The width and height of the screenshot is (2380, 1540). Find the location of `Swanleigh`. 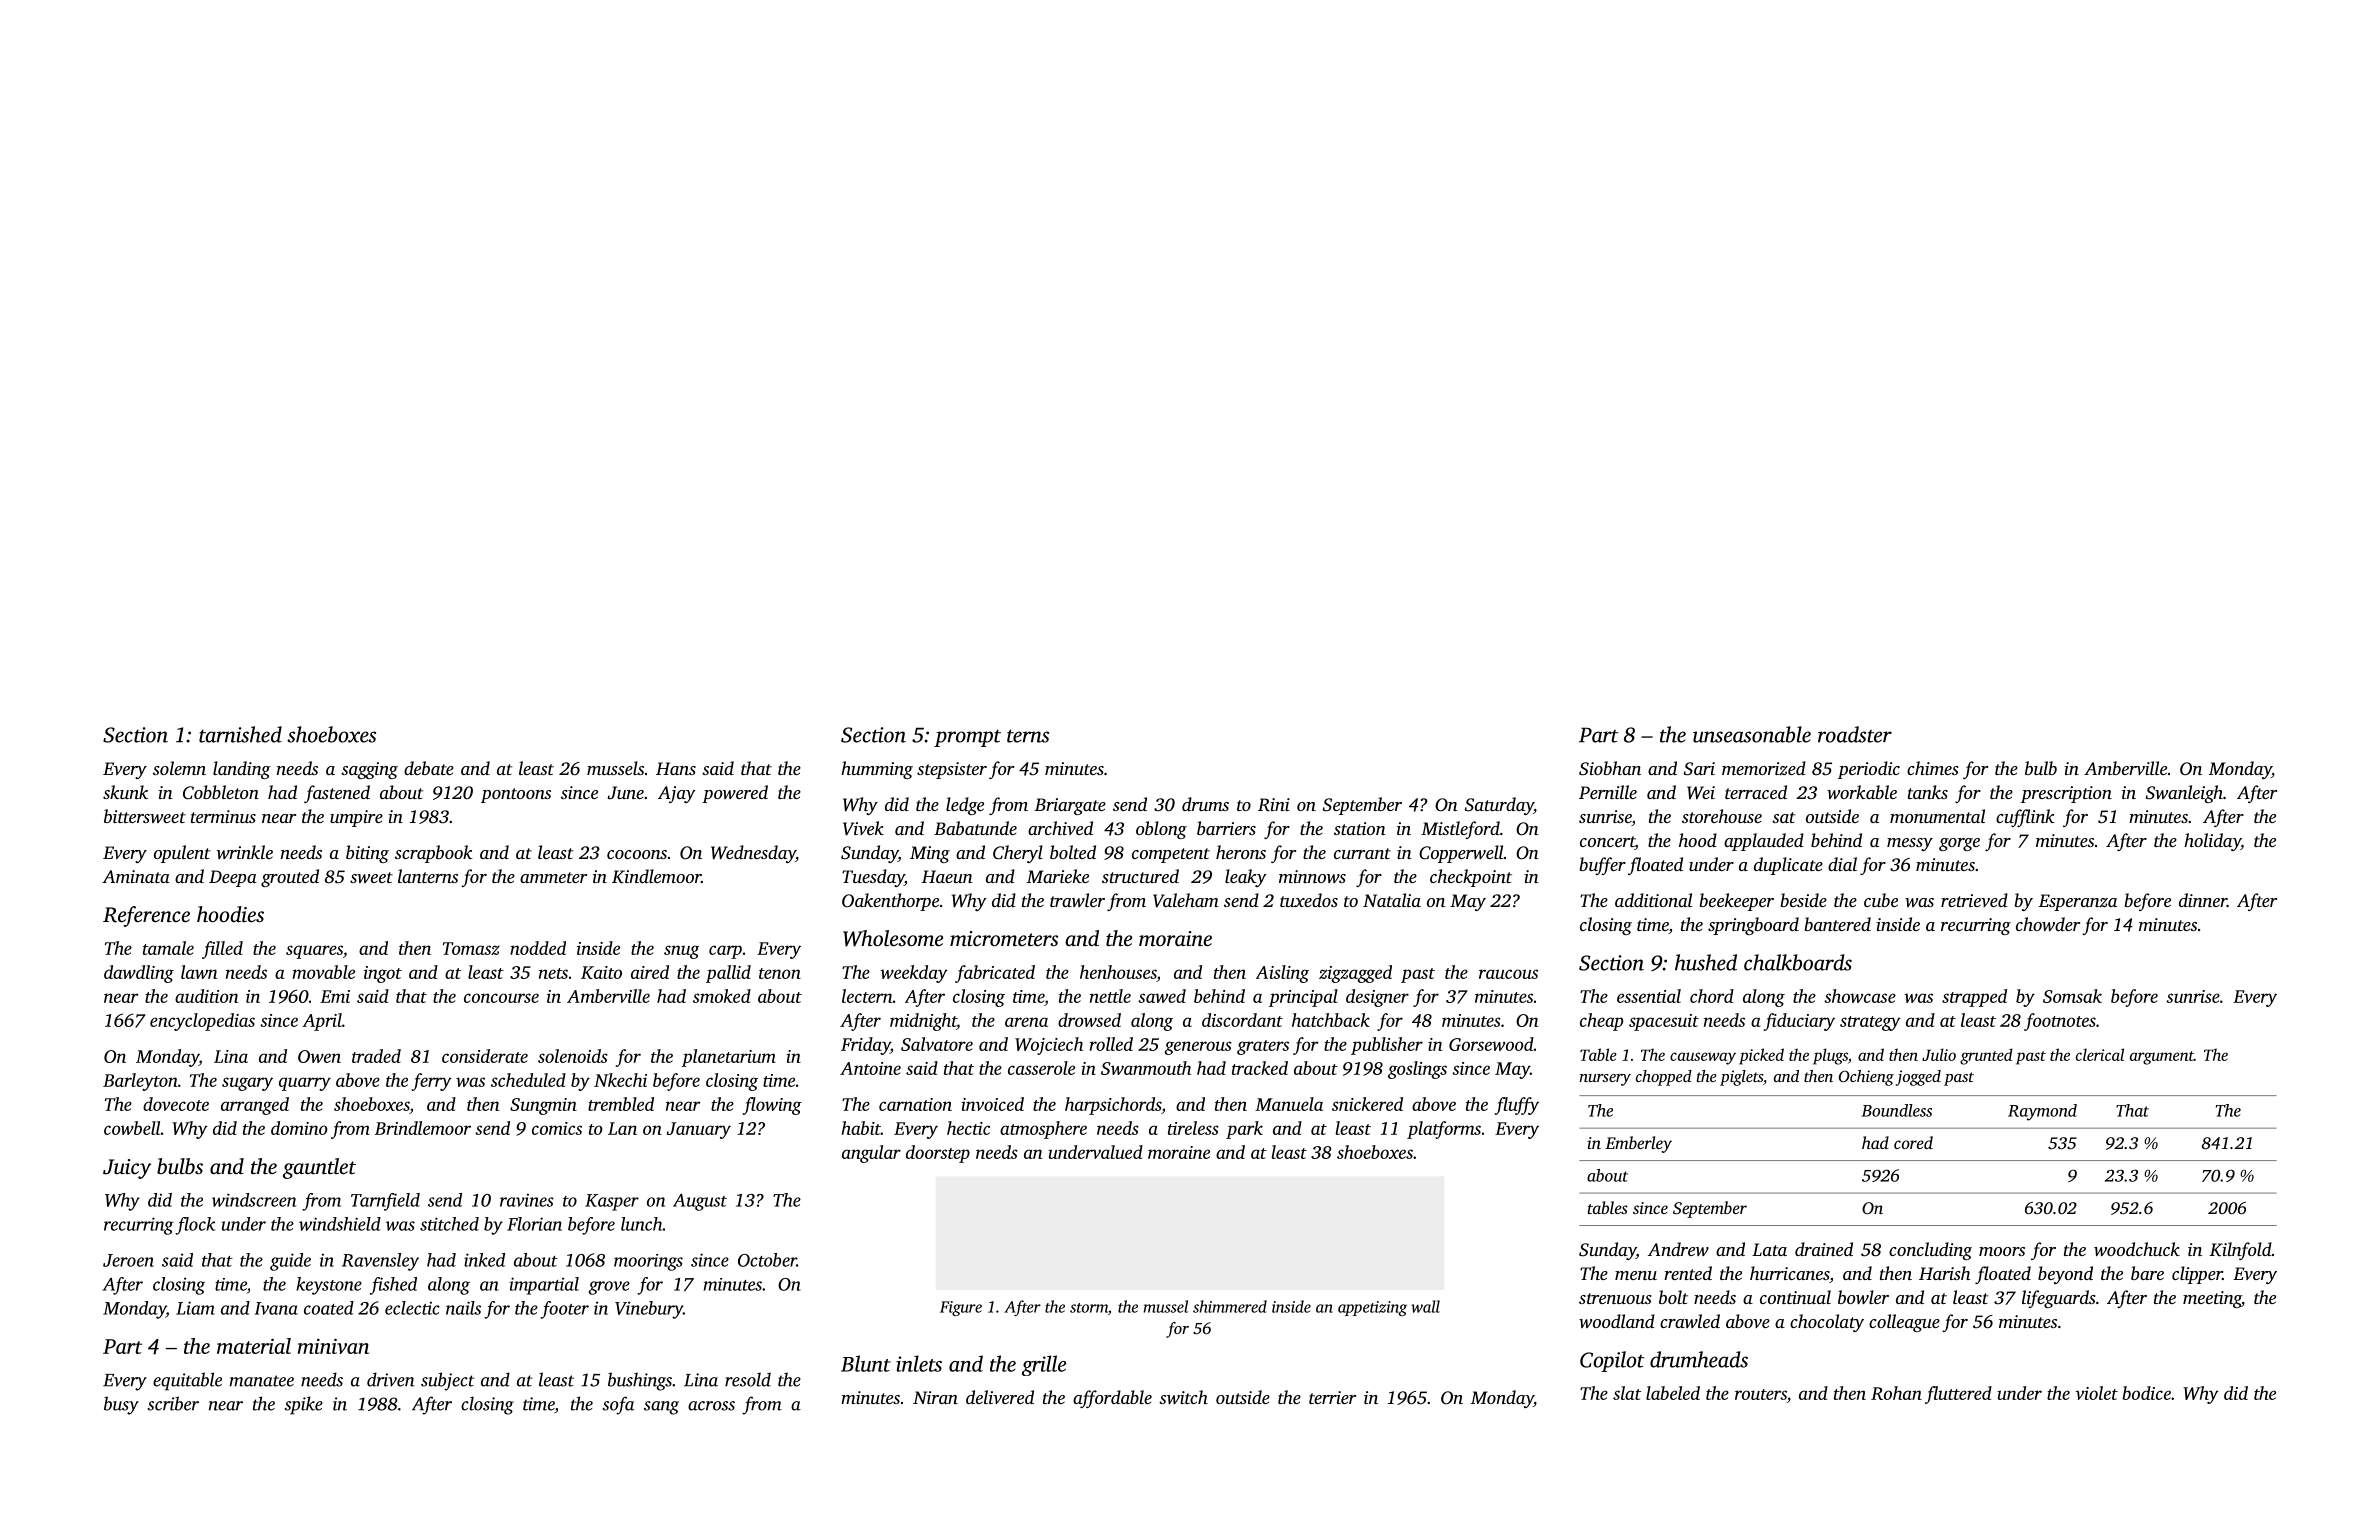

Swanleigh is located at coordinates (2184, 794).
